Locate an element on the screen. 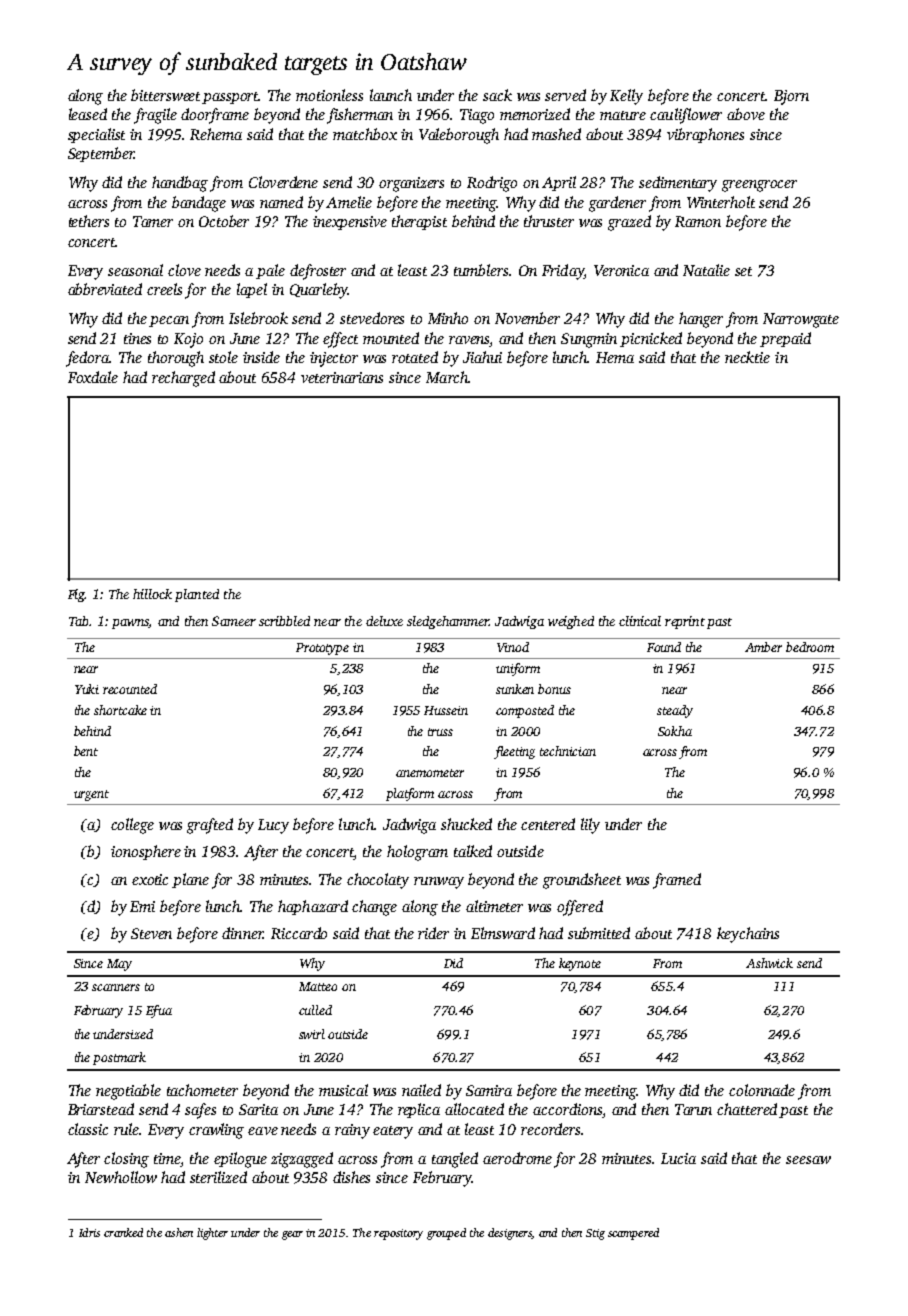 This screenshot has height=1316, width=908. picnicked is located at coordinates (651, 339).
